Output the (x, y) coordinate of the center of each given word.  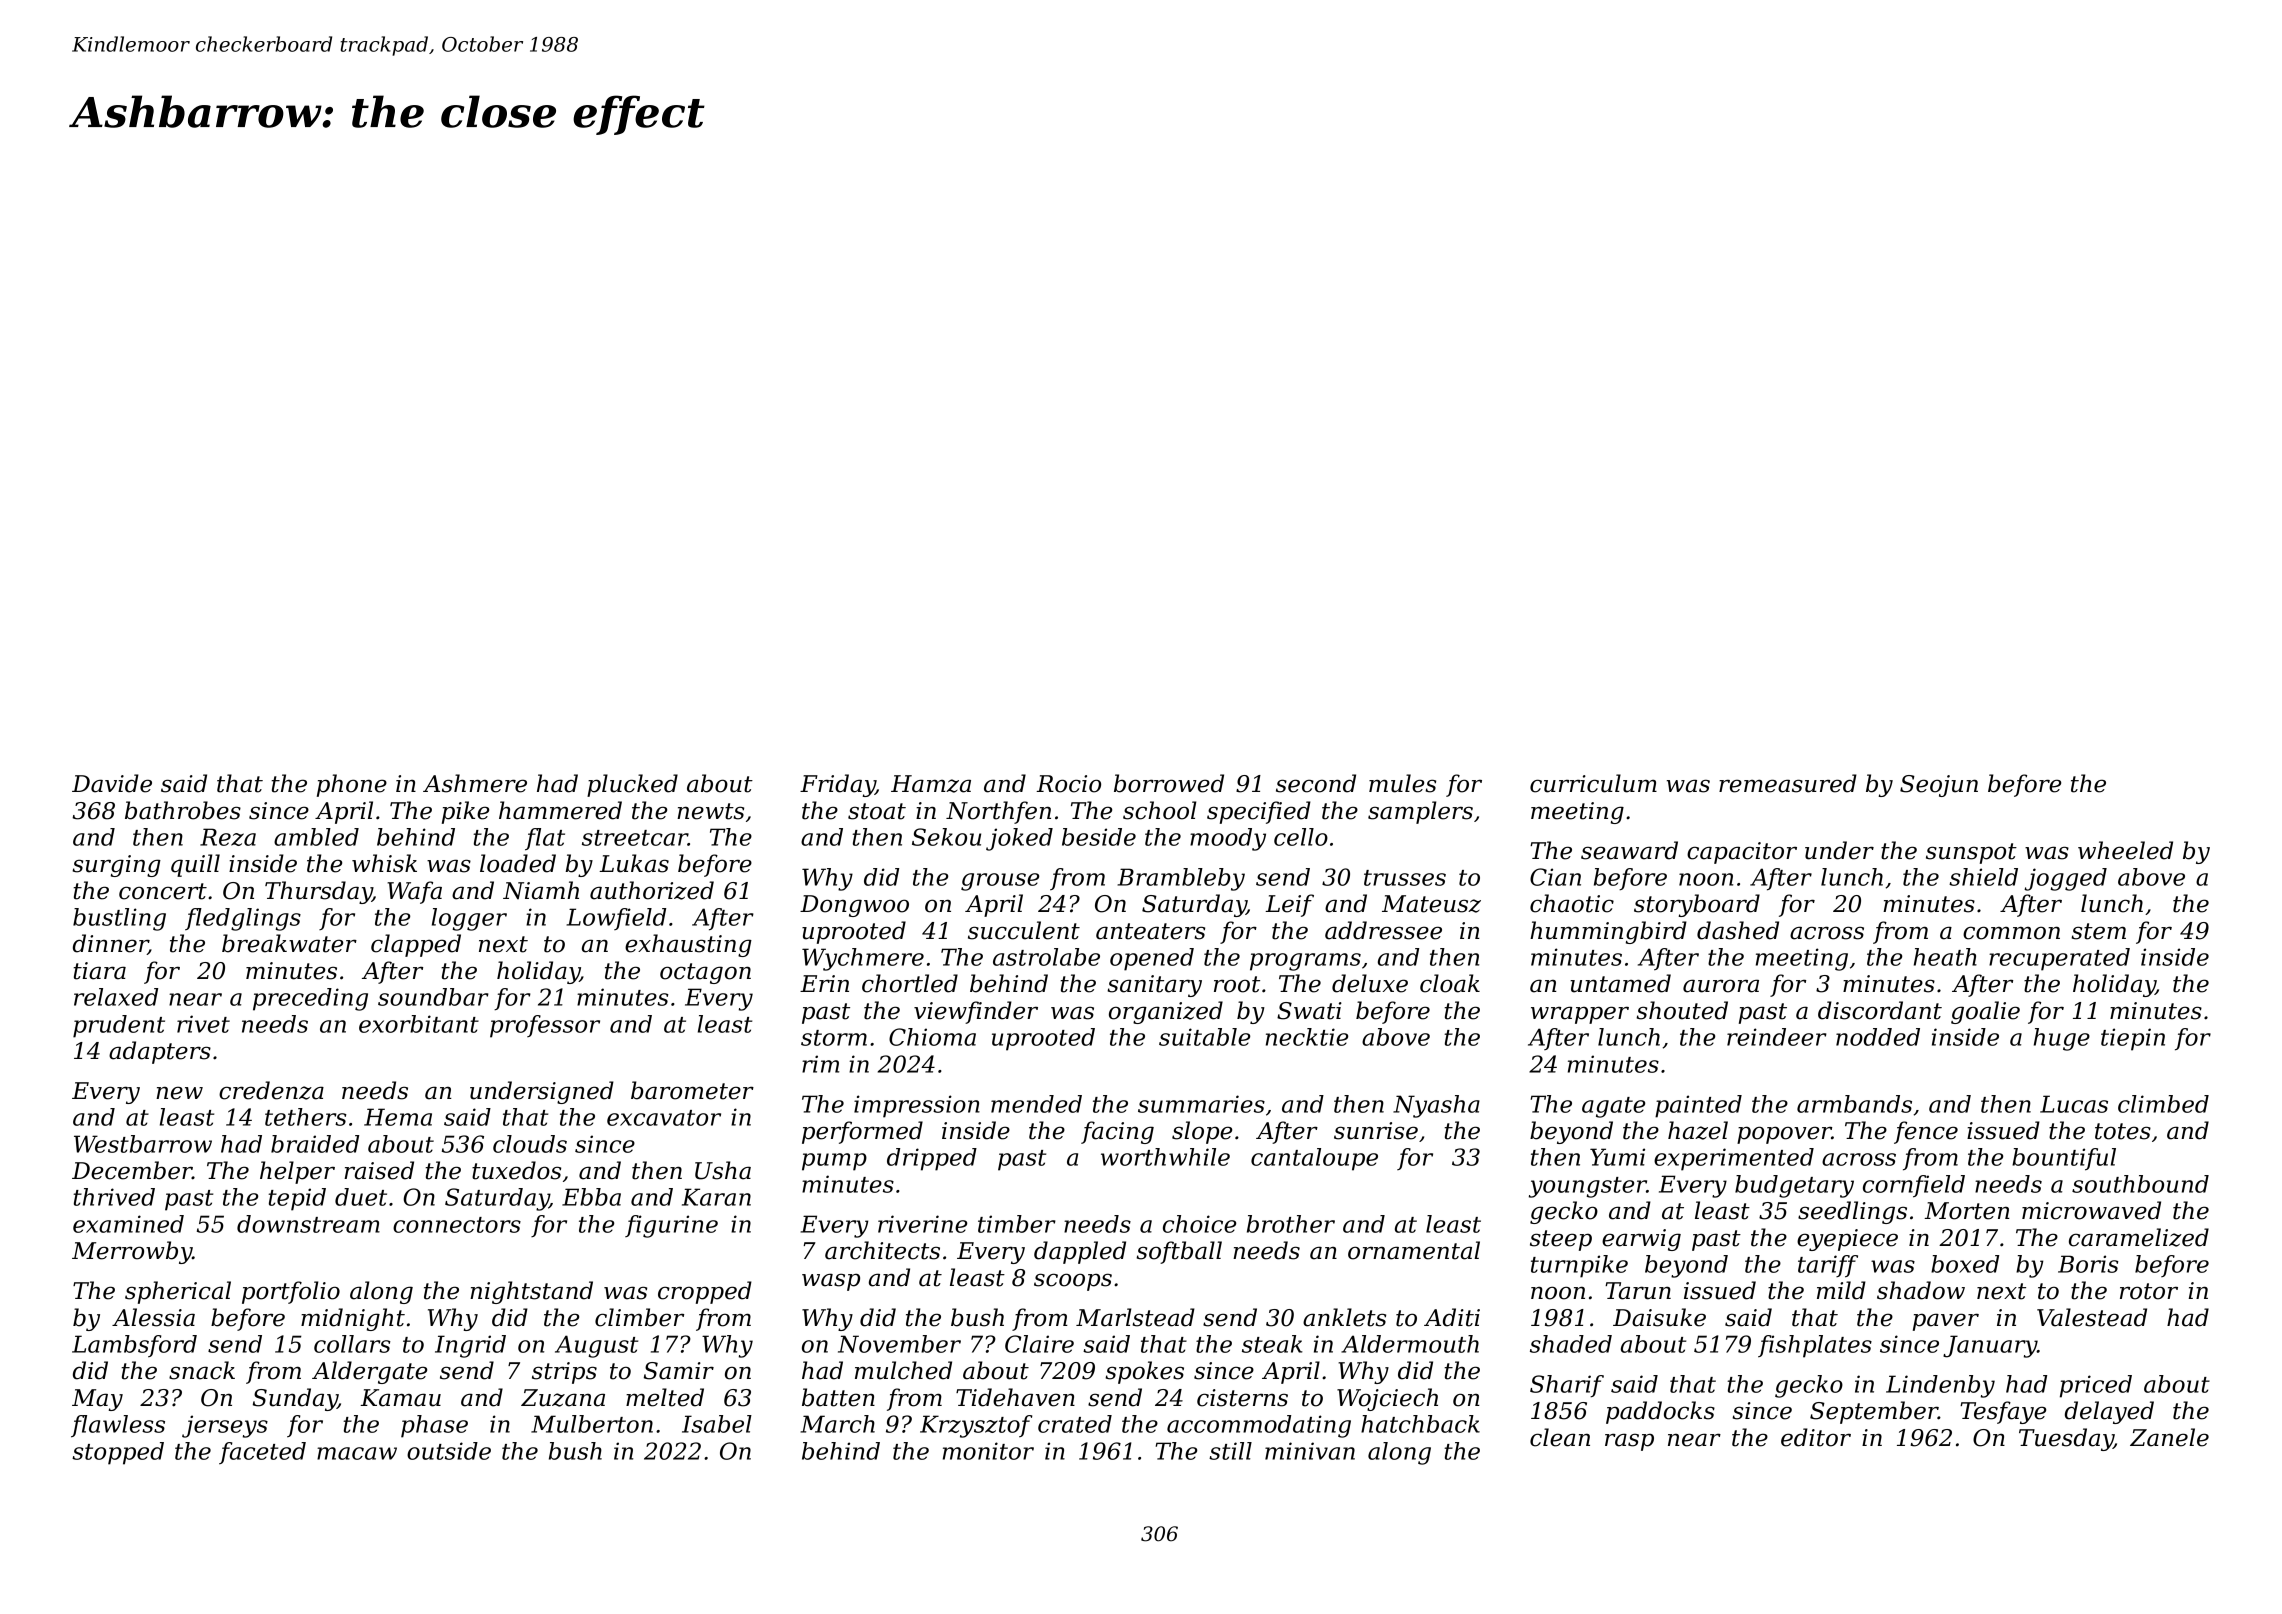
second (1316, 783)
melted (665, 1397)
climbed (2163, 1104)
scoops (1073, 1282)
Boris (2088, 1264)
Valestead (2092, 1317)
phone (352, 785)
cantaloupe (1314, 1159)
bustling (119, 919)
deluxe (1370, 983)
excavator (664, 1118)
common (2011, 933)
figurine (671, 1226)
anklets (1344, 1317)
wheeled (2125, 850)
